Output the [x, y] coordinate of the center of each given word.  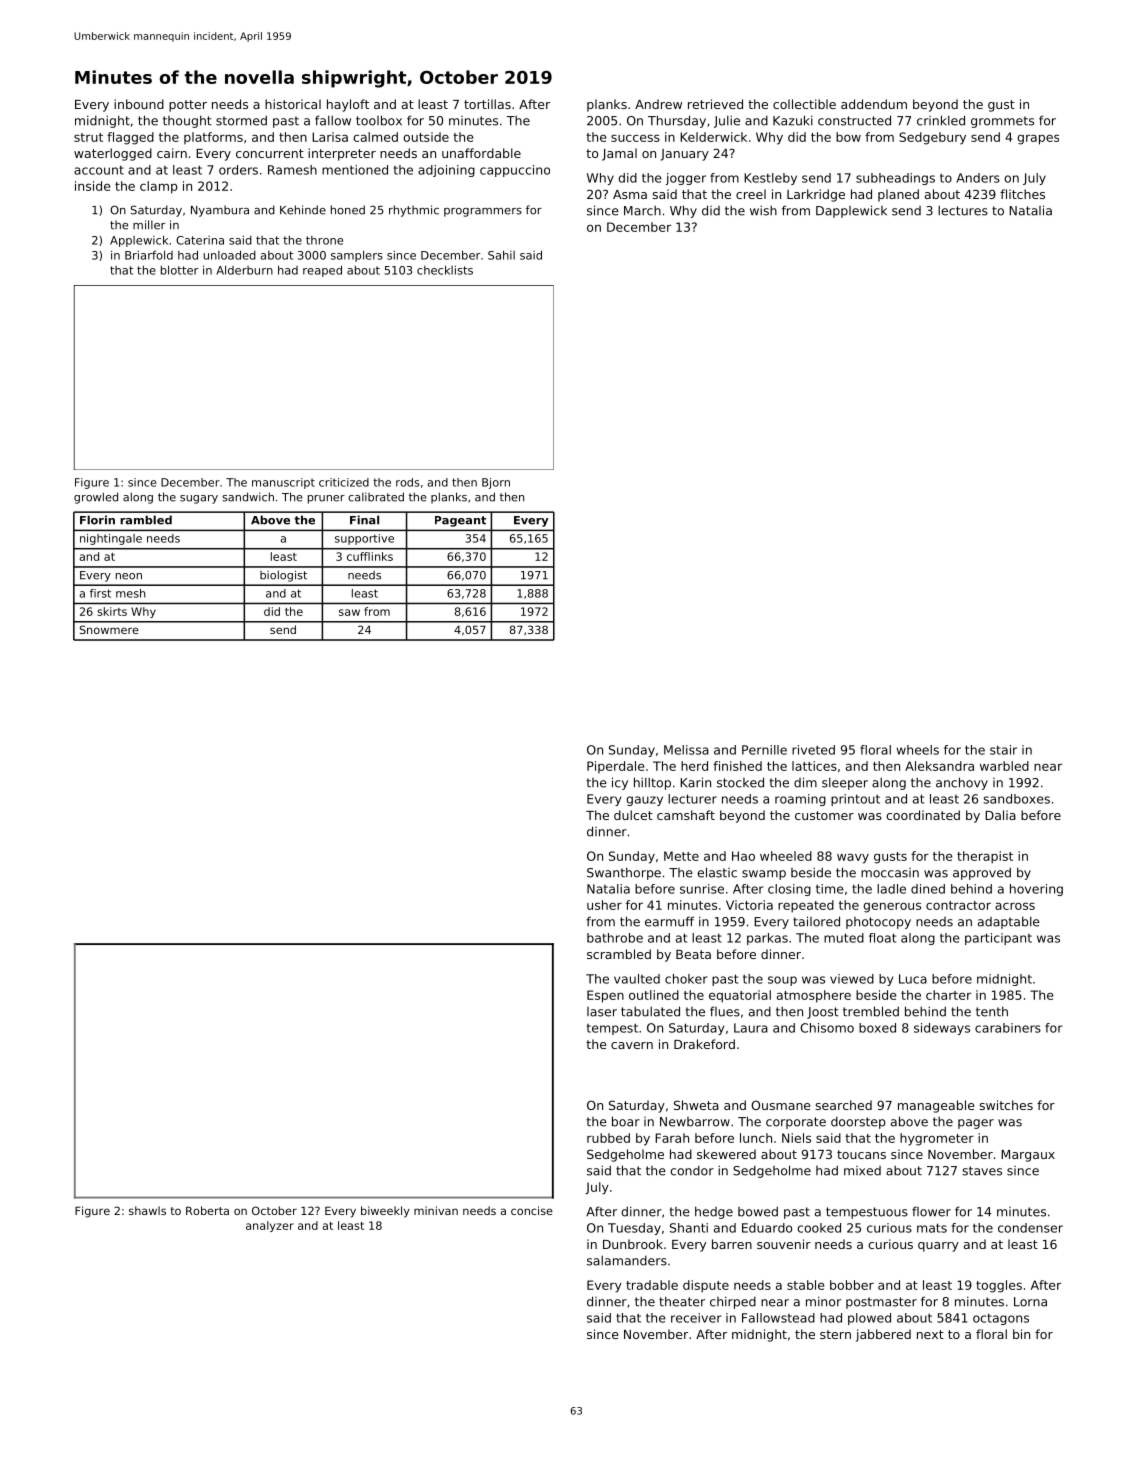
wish [763, 210]
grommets [1002, 122]
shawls [147, 1210]
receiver [696, 1318]
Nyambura [220, 211]
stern [835, 1334]
